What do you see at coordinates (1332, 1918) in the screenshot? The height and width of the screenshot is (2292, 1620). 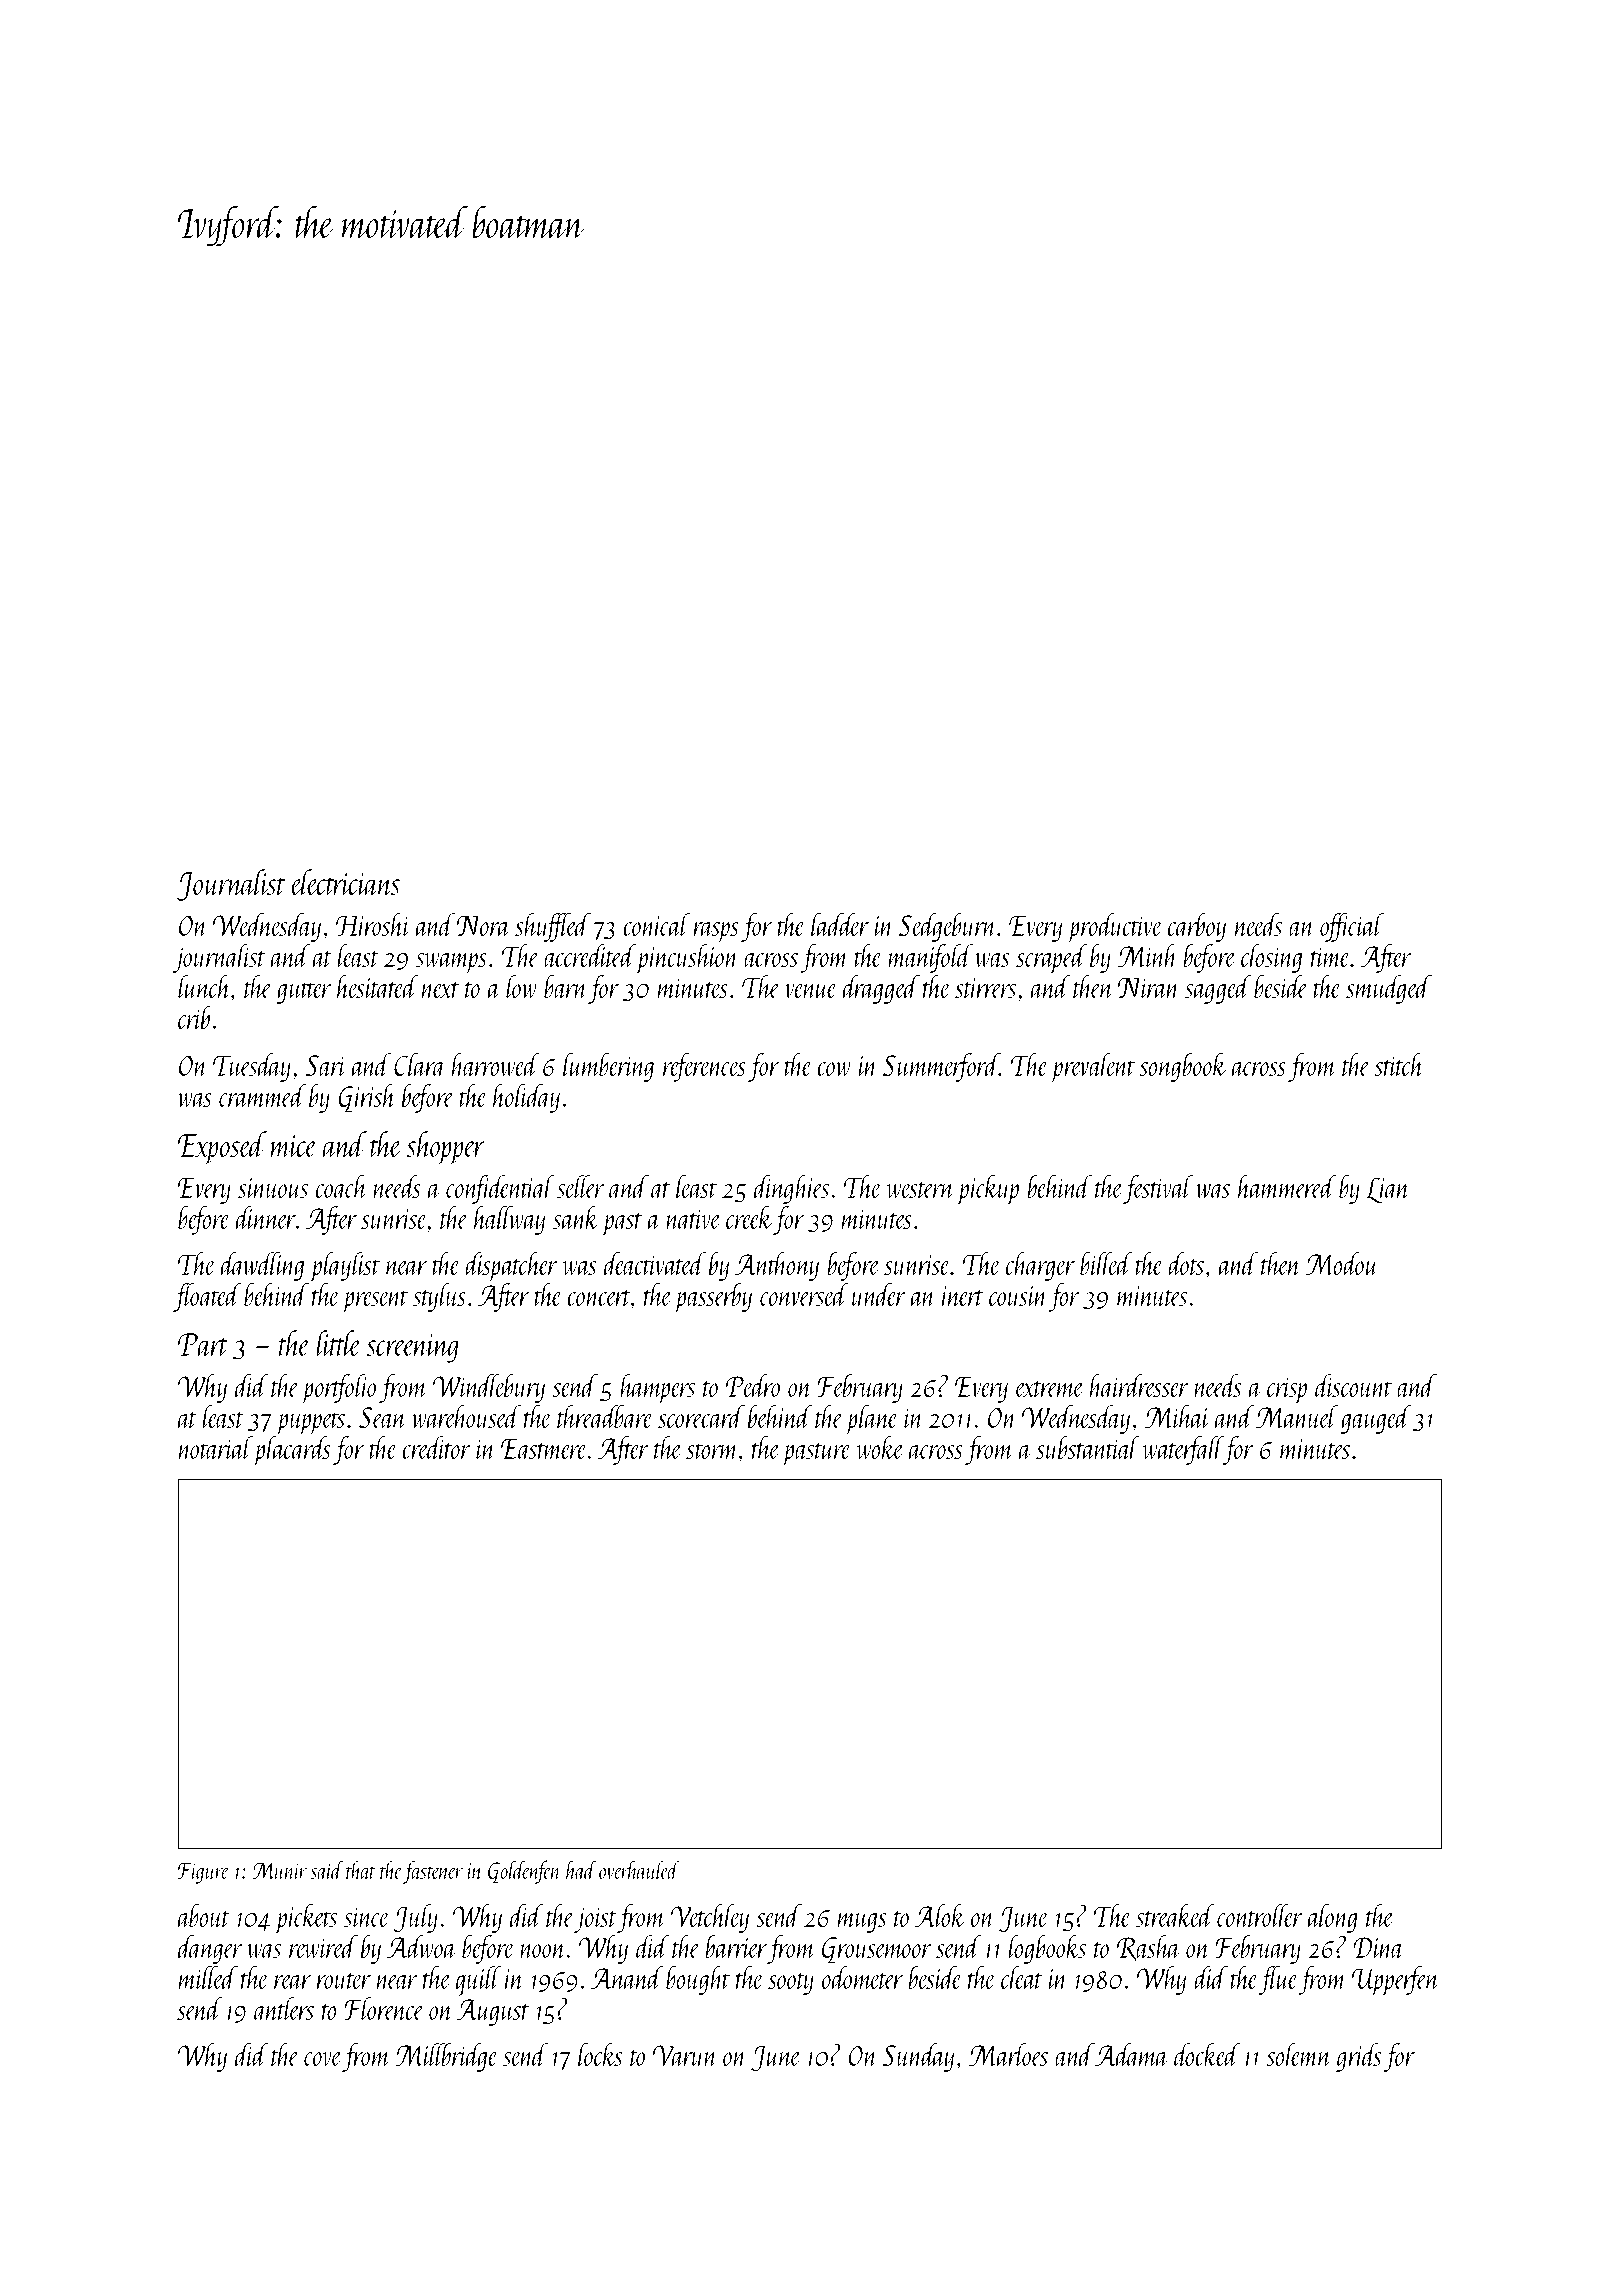 I see `along` at bounding box center [1332, 1918].
